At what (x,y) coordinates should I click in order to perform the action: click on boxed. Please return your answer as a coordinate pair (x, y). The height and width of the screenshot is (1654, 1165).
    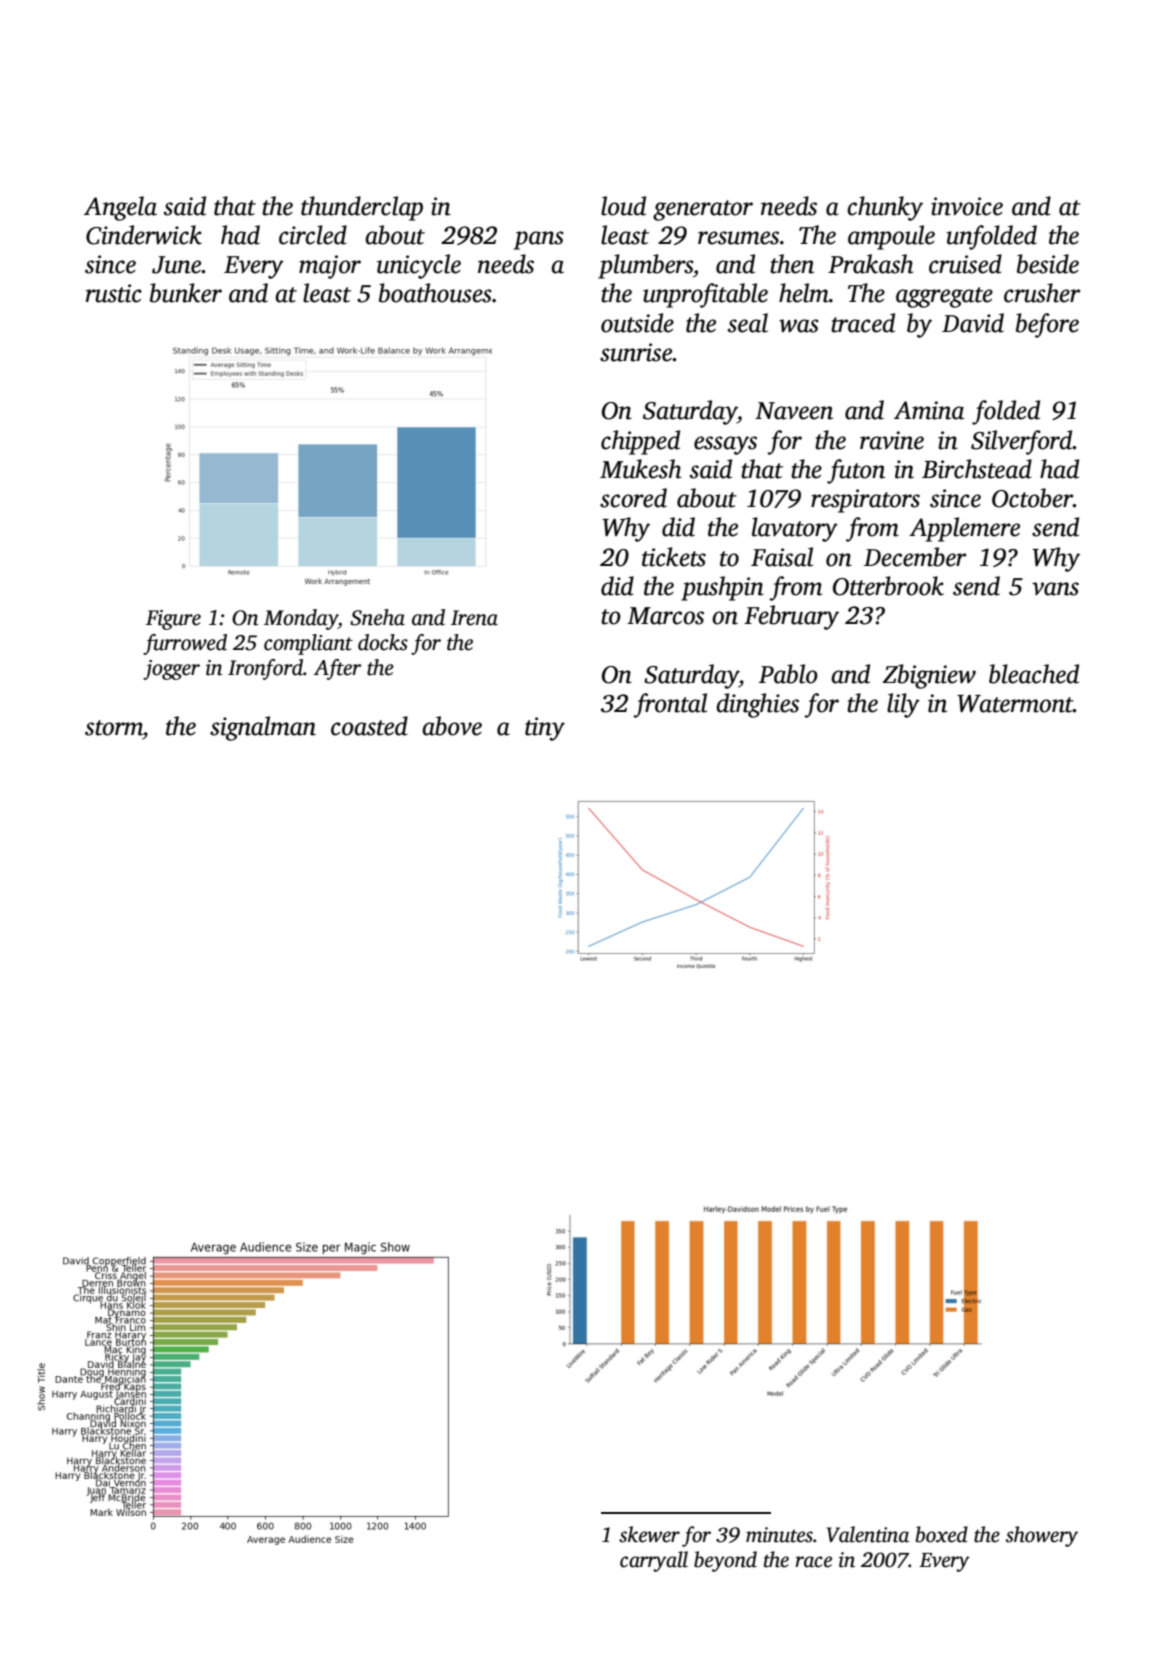
    Looking at the image, I should click on (942, 1534).
